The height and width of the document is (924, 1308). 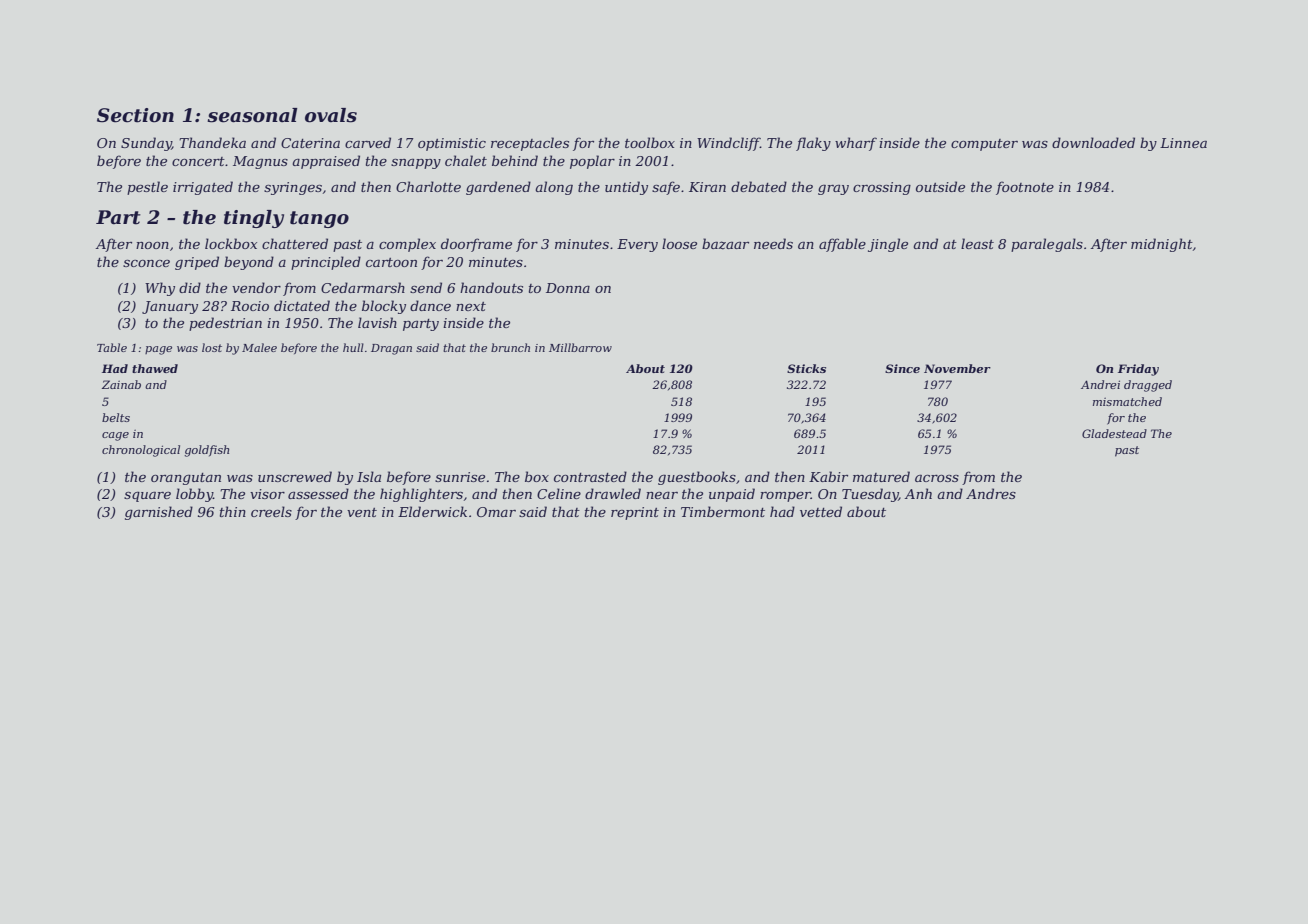 What do you see at coordinates (530, 144) in the document?
I see `receptacles` at bounding box center [530, 144].
